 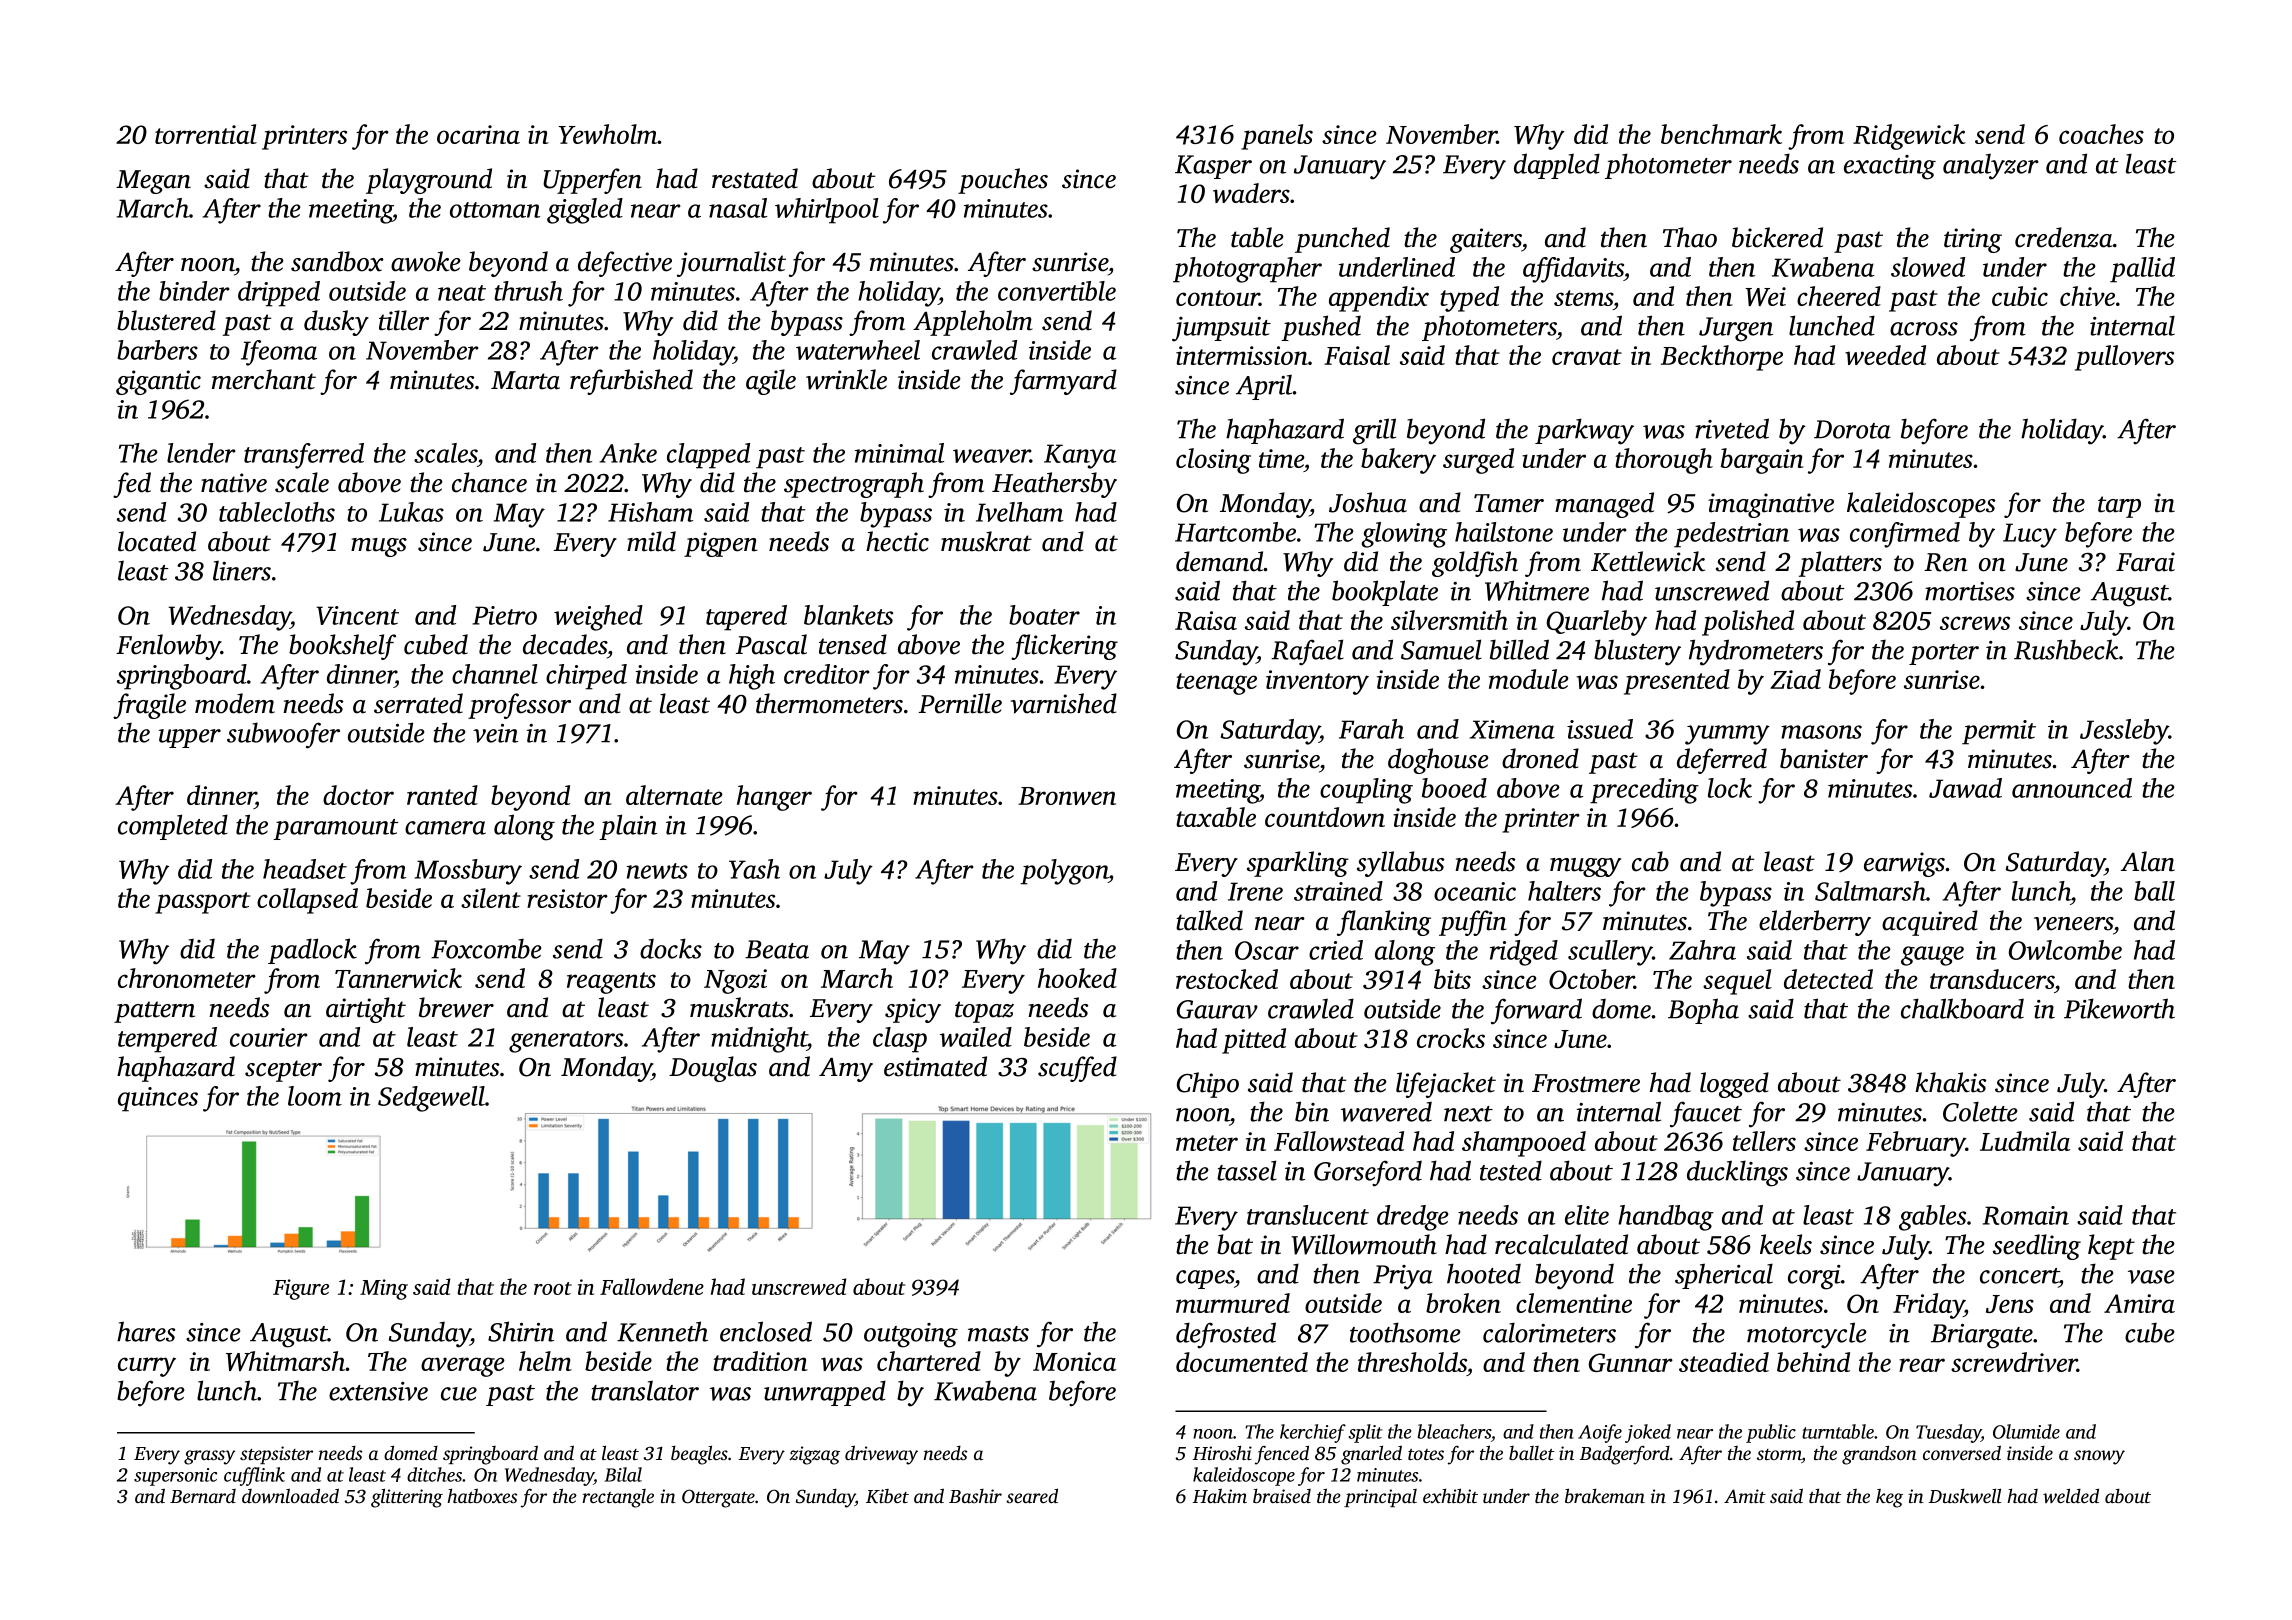 What do you see at coordinates (1573, 270) in the page?
I see `affidavits` at bounding box center [1573, 270].
